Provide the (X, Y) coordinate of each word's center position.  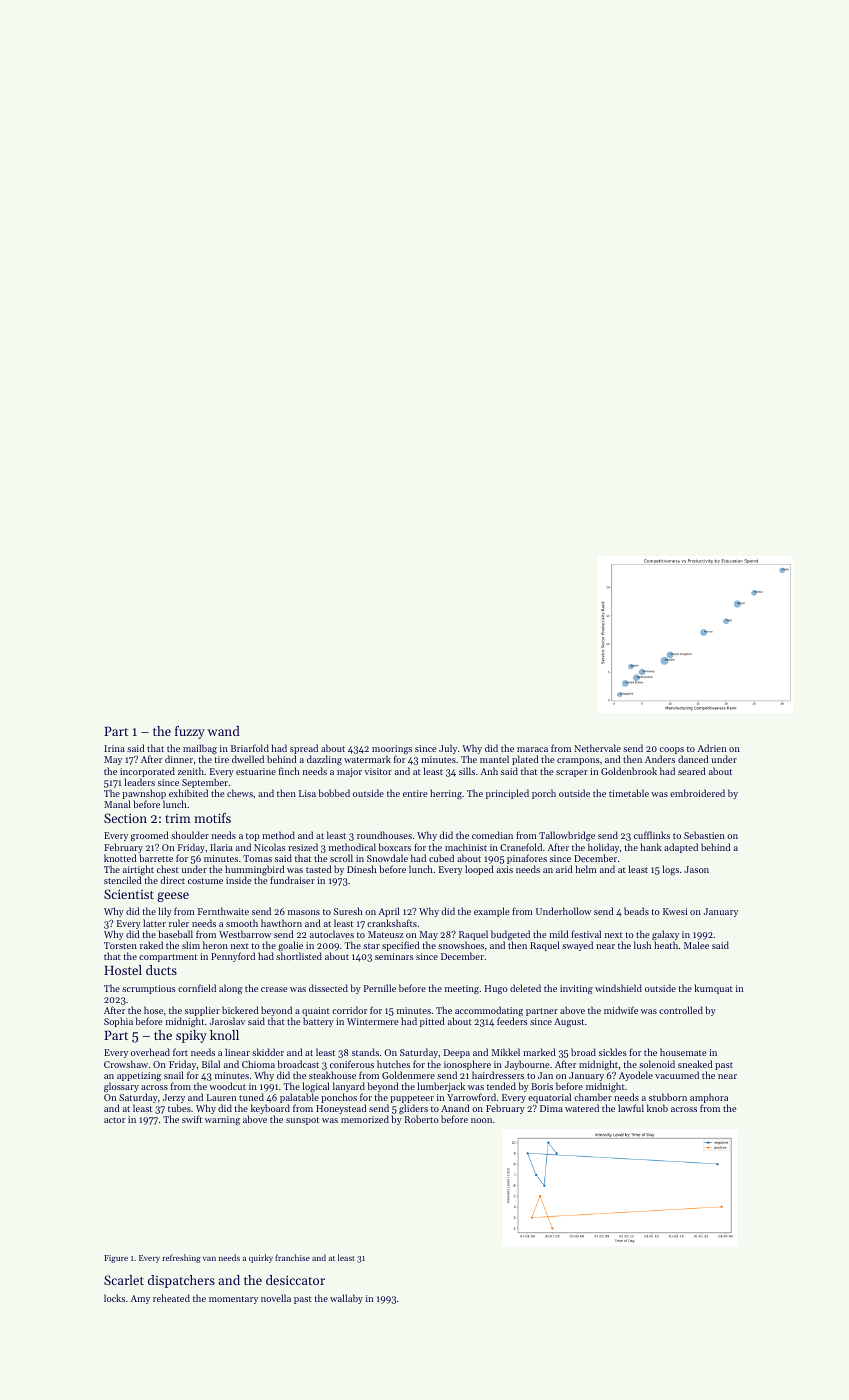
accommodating (489, 1011)
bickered (240, 1010)
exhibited (188, 793)
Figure (116, 1259)
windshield (618, 988)
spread (304, 750)
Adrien (711, 748)
